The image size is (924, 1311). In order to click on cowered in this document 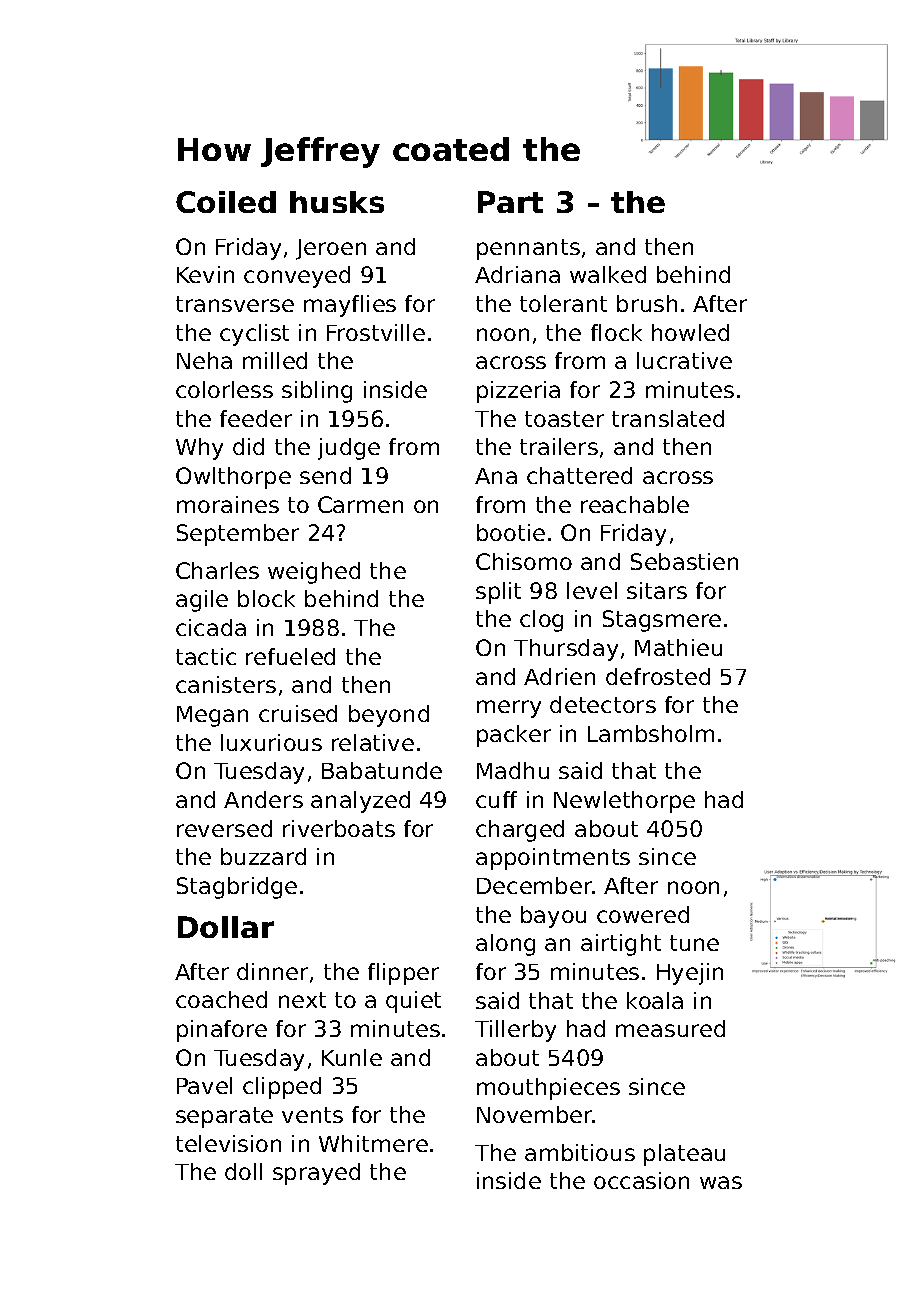, I will do `click(643, 914)`.
